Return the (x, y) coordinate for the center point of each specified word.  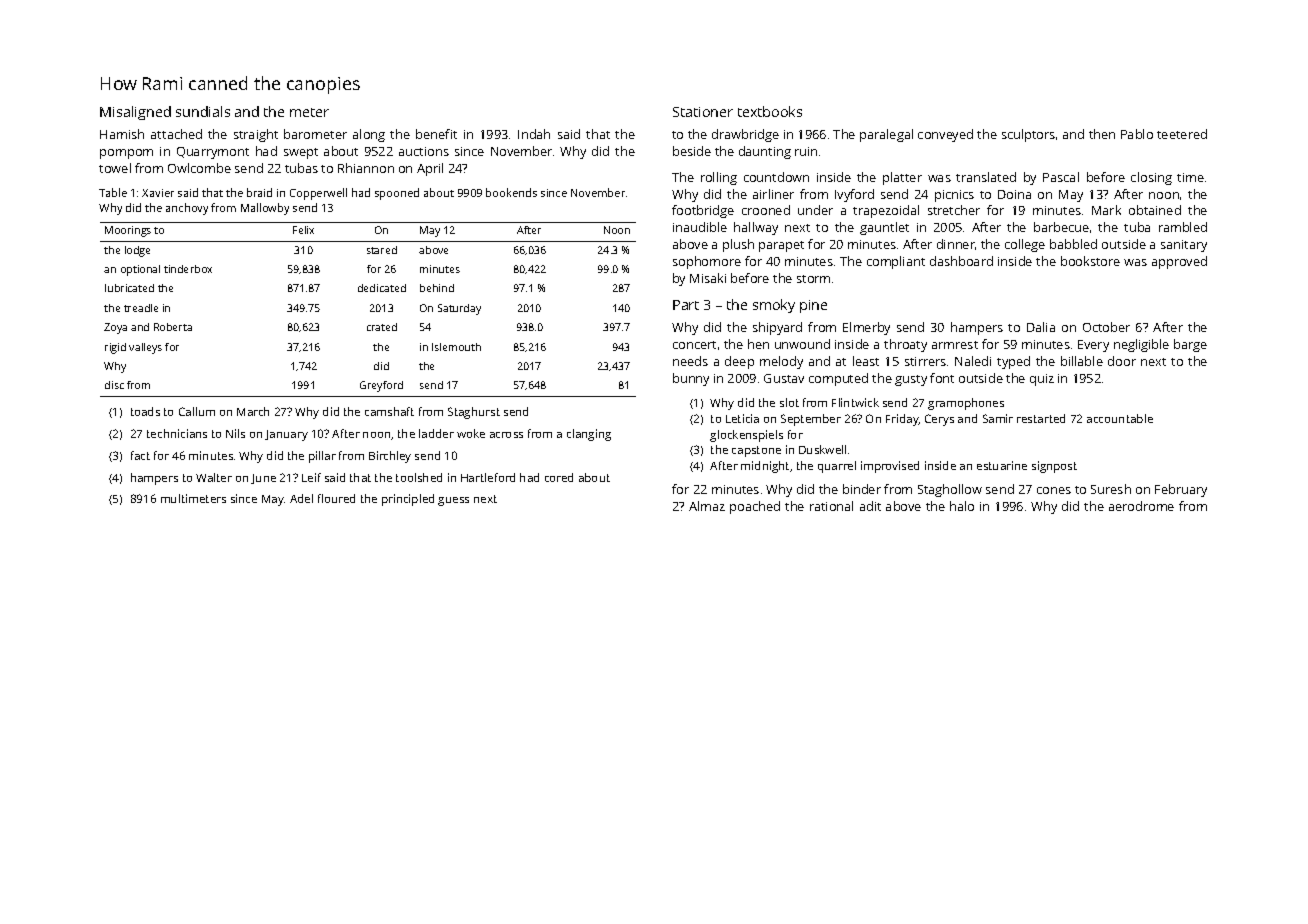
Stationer (703, 112)
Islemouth (456, 347)
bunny (691, 379)
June (263, 479)
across (506, 435)
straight (256, 135)
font (942, 378)
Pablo (1137, 134)
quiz (1042, 380)
